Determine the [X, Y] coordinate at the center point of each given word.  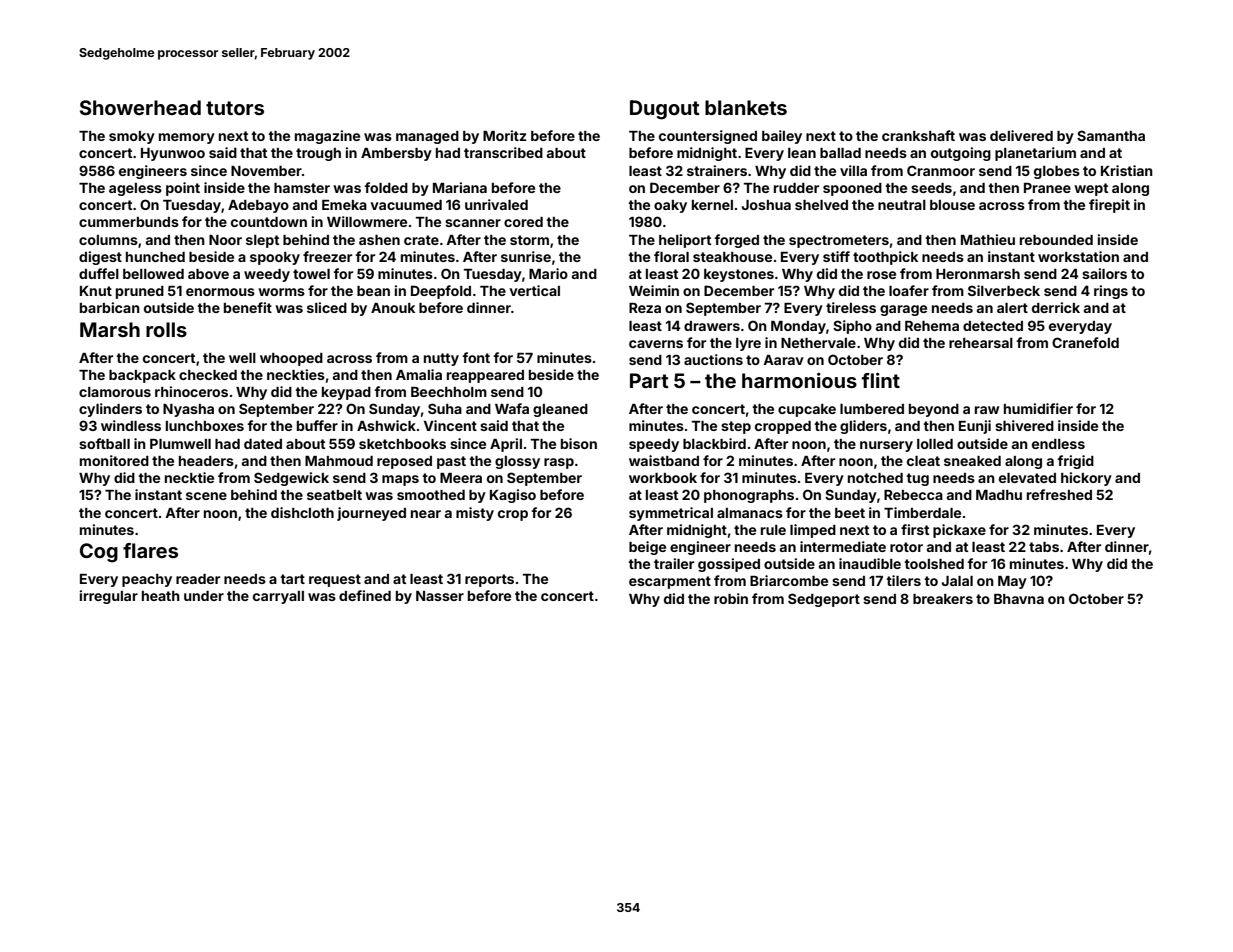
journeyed [371, 514]
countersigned [708, 137]
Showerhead [140, 107]
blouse [952, 205]
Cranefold [1085, 342]
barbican [110, 307]
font [476, 357]
